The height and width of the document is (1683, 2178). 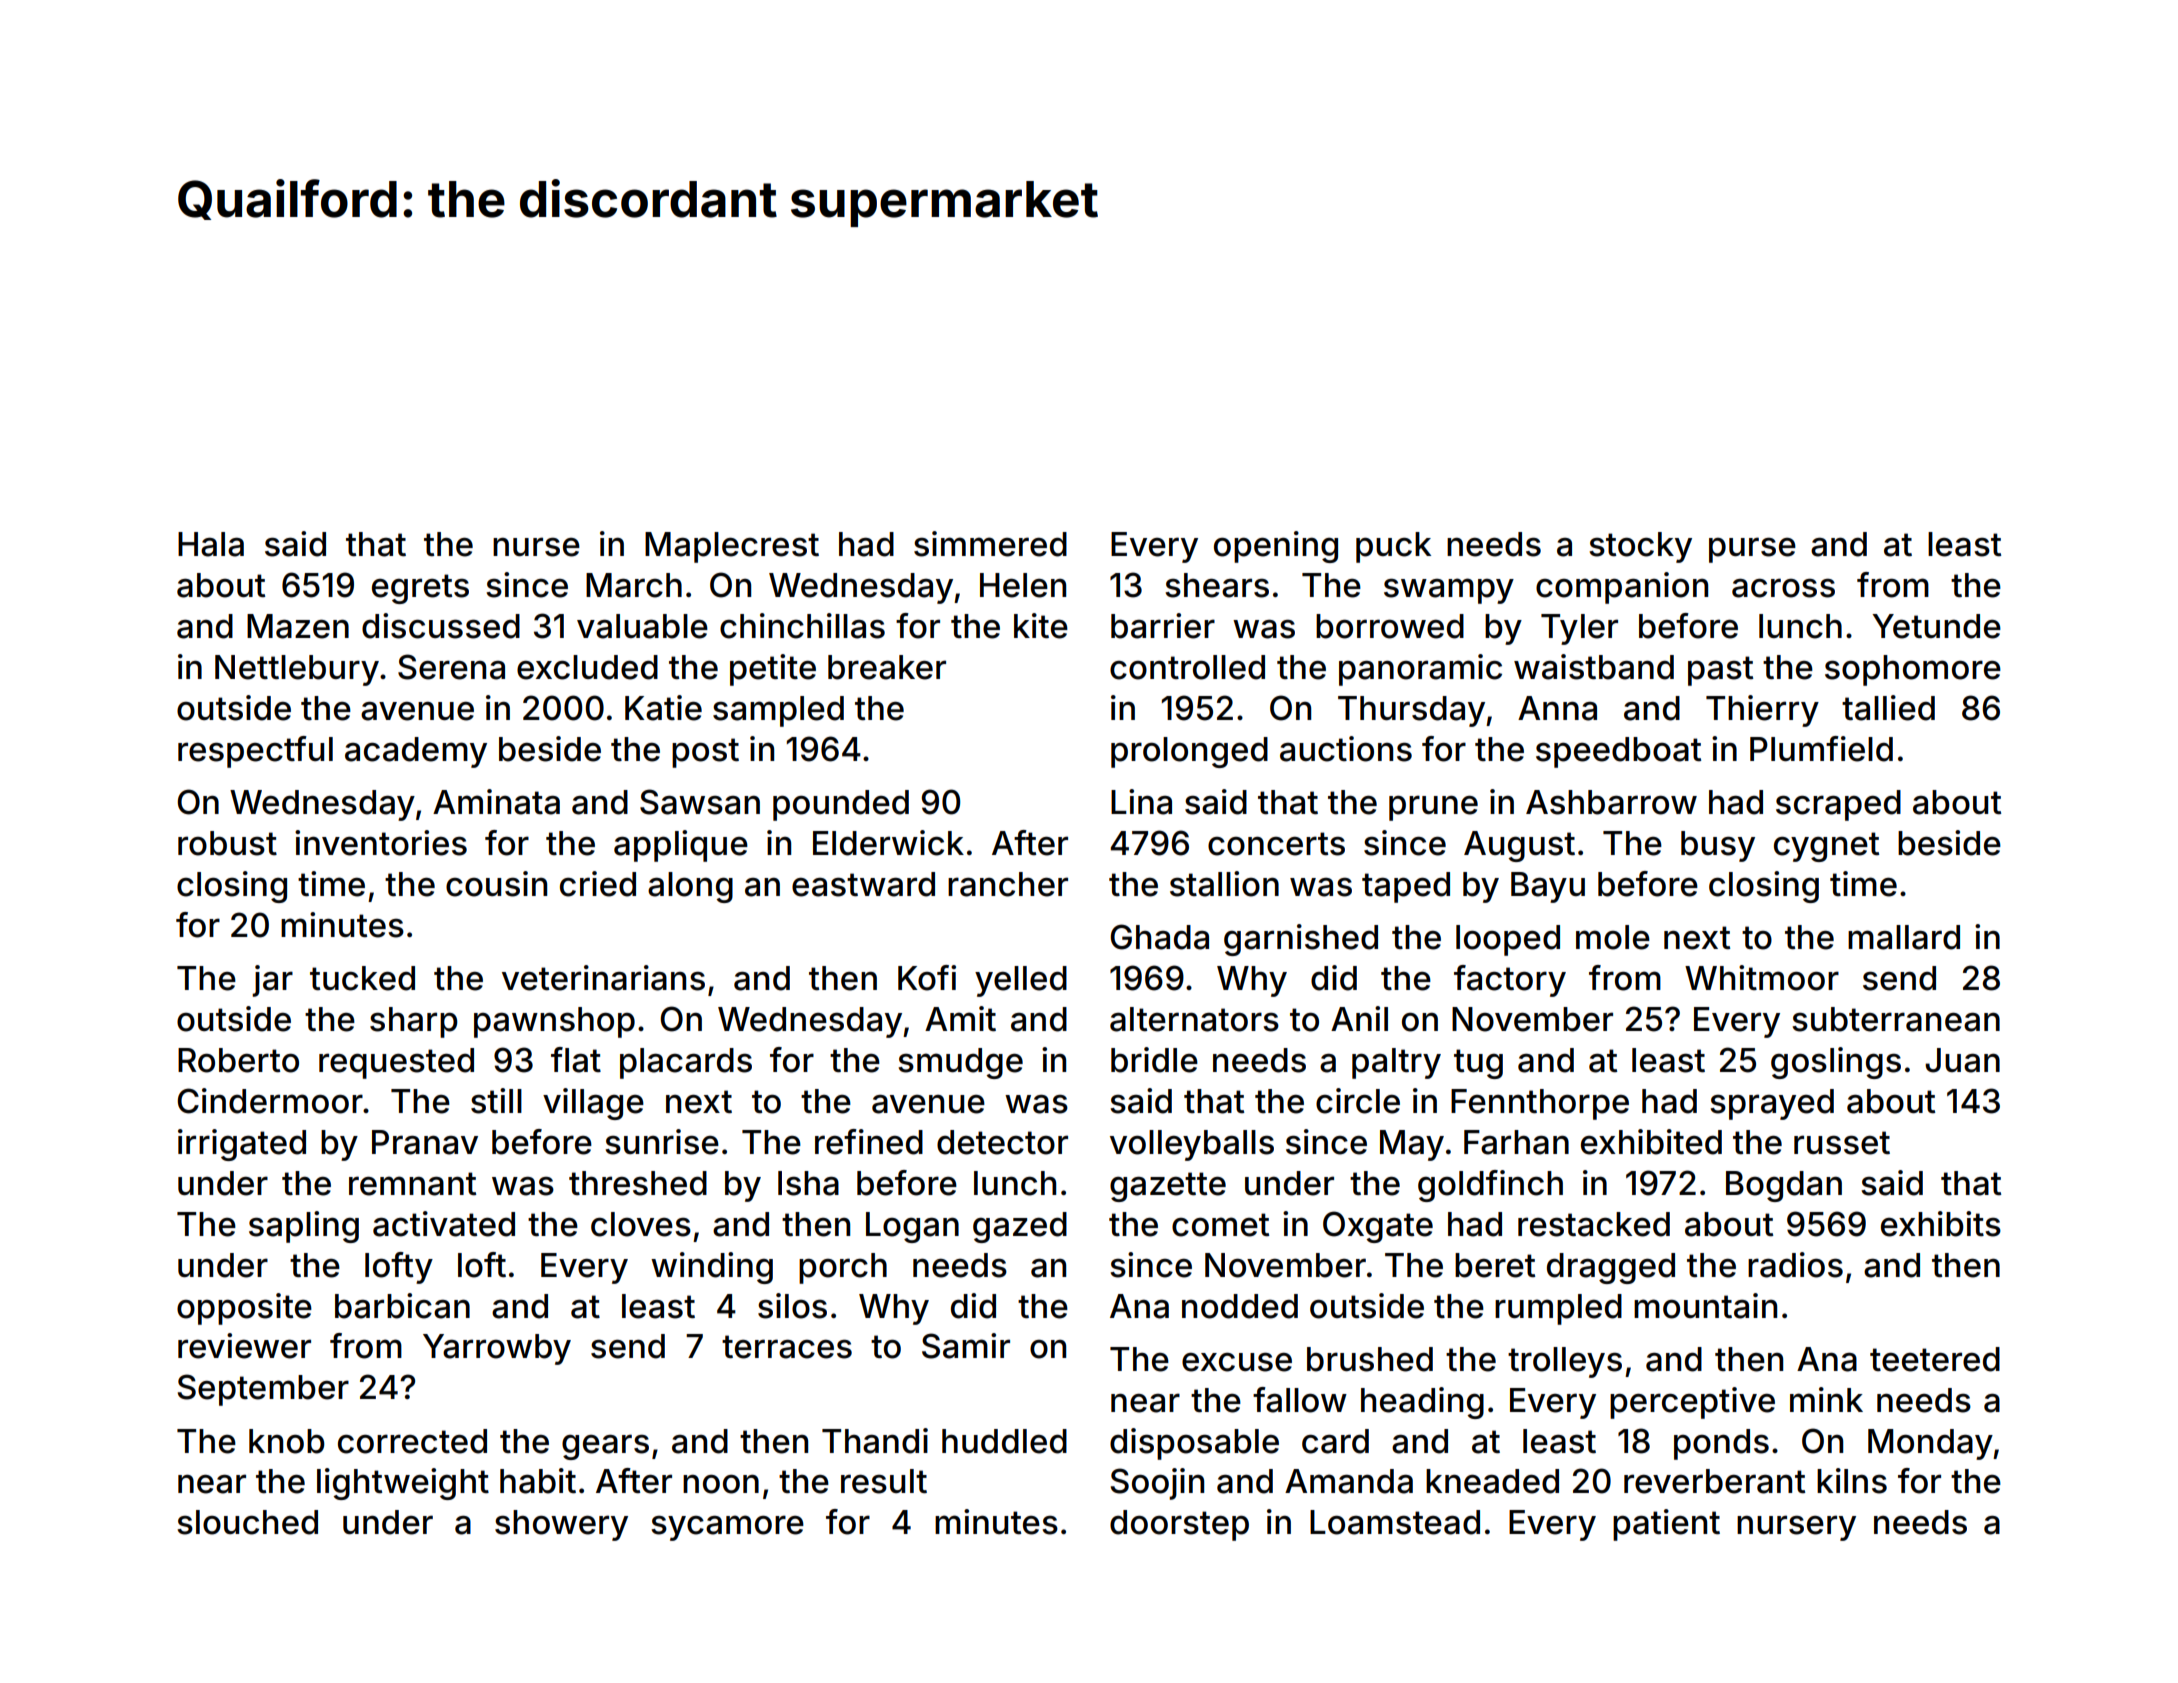 What do you see at coordinates (247, 1522) in the document?
I see `slouched` at bounding box center [247, 1522].
